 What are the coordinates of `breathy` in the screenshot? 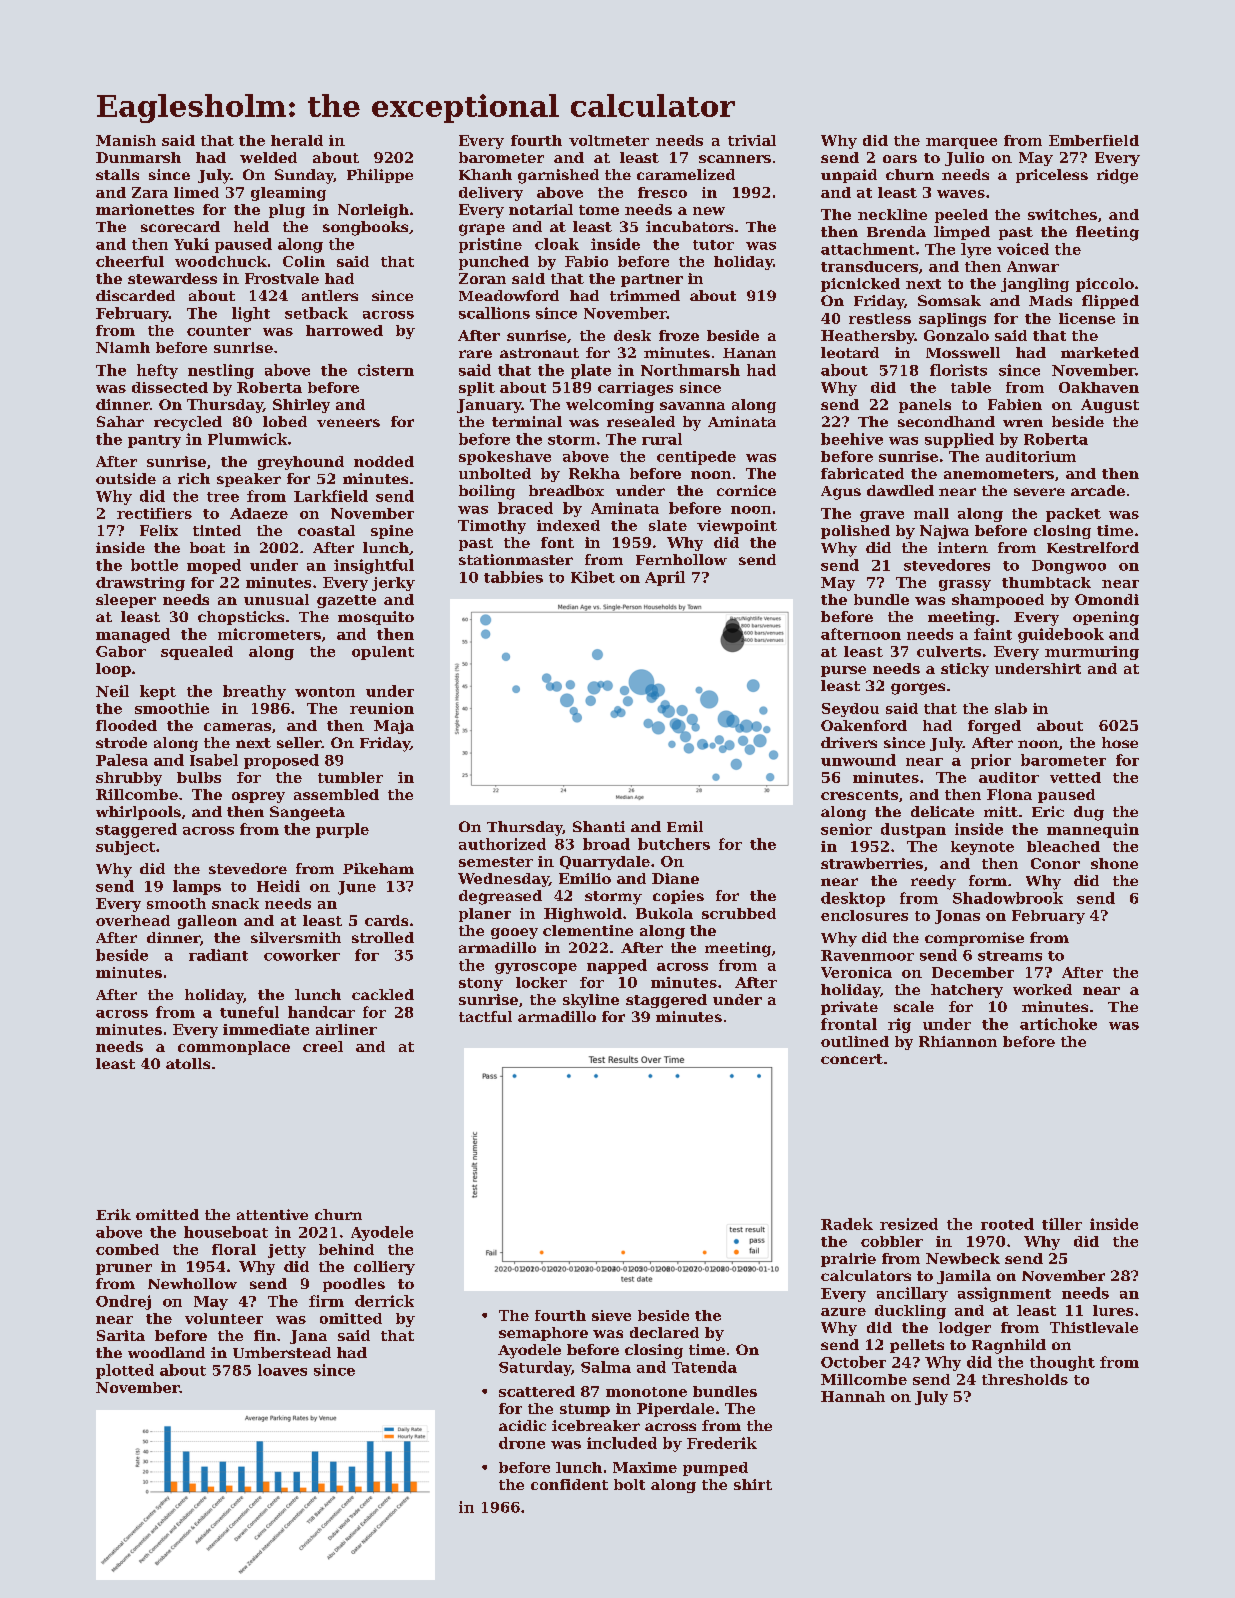 It's located at (254, 692).
